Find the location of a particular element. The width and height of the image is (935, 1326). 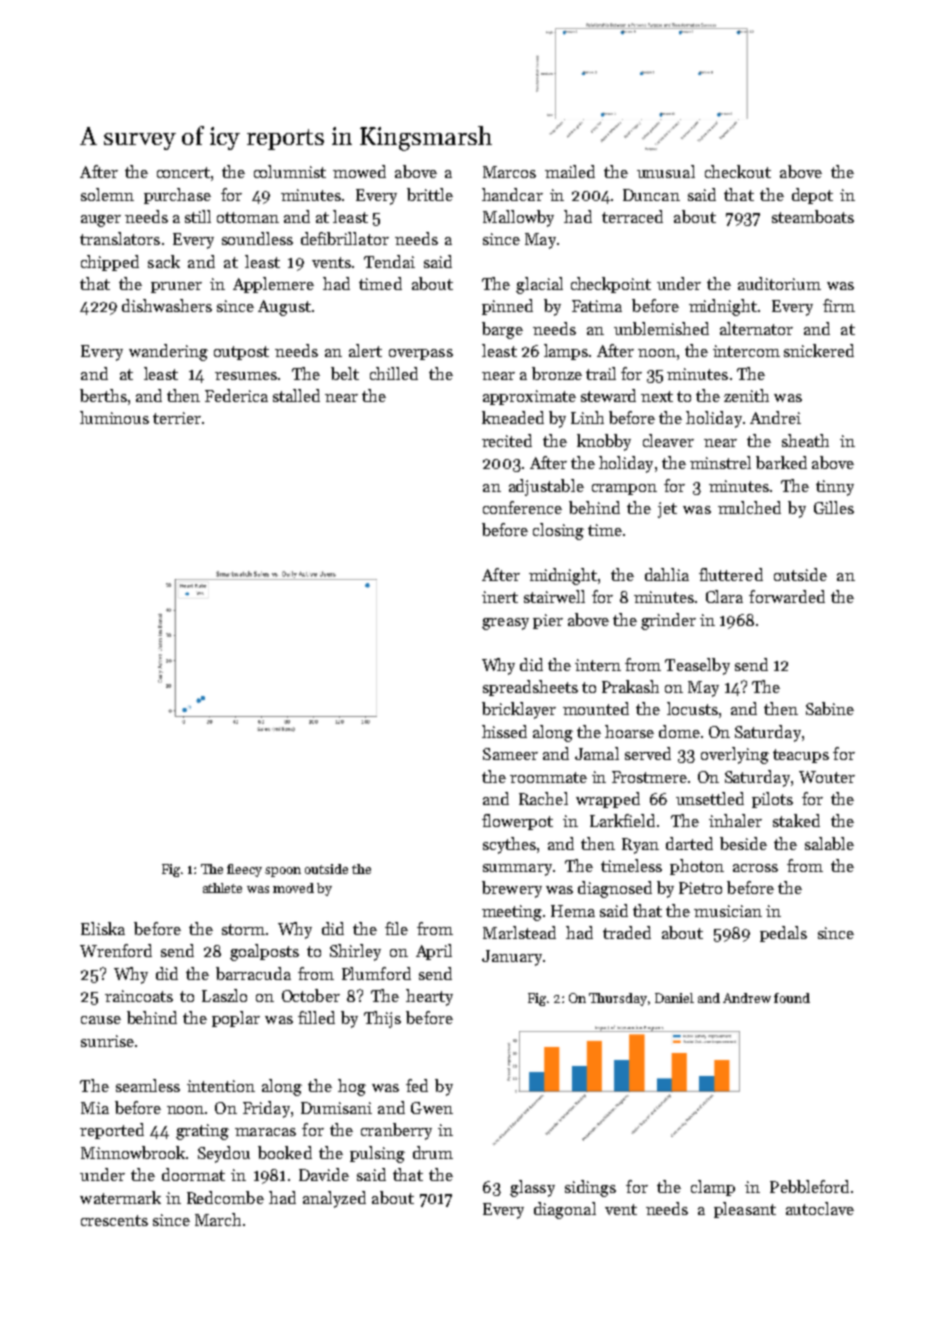

terrier is located at coordinates (177, 418).
